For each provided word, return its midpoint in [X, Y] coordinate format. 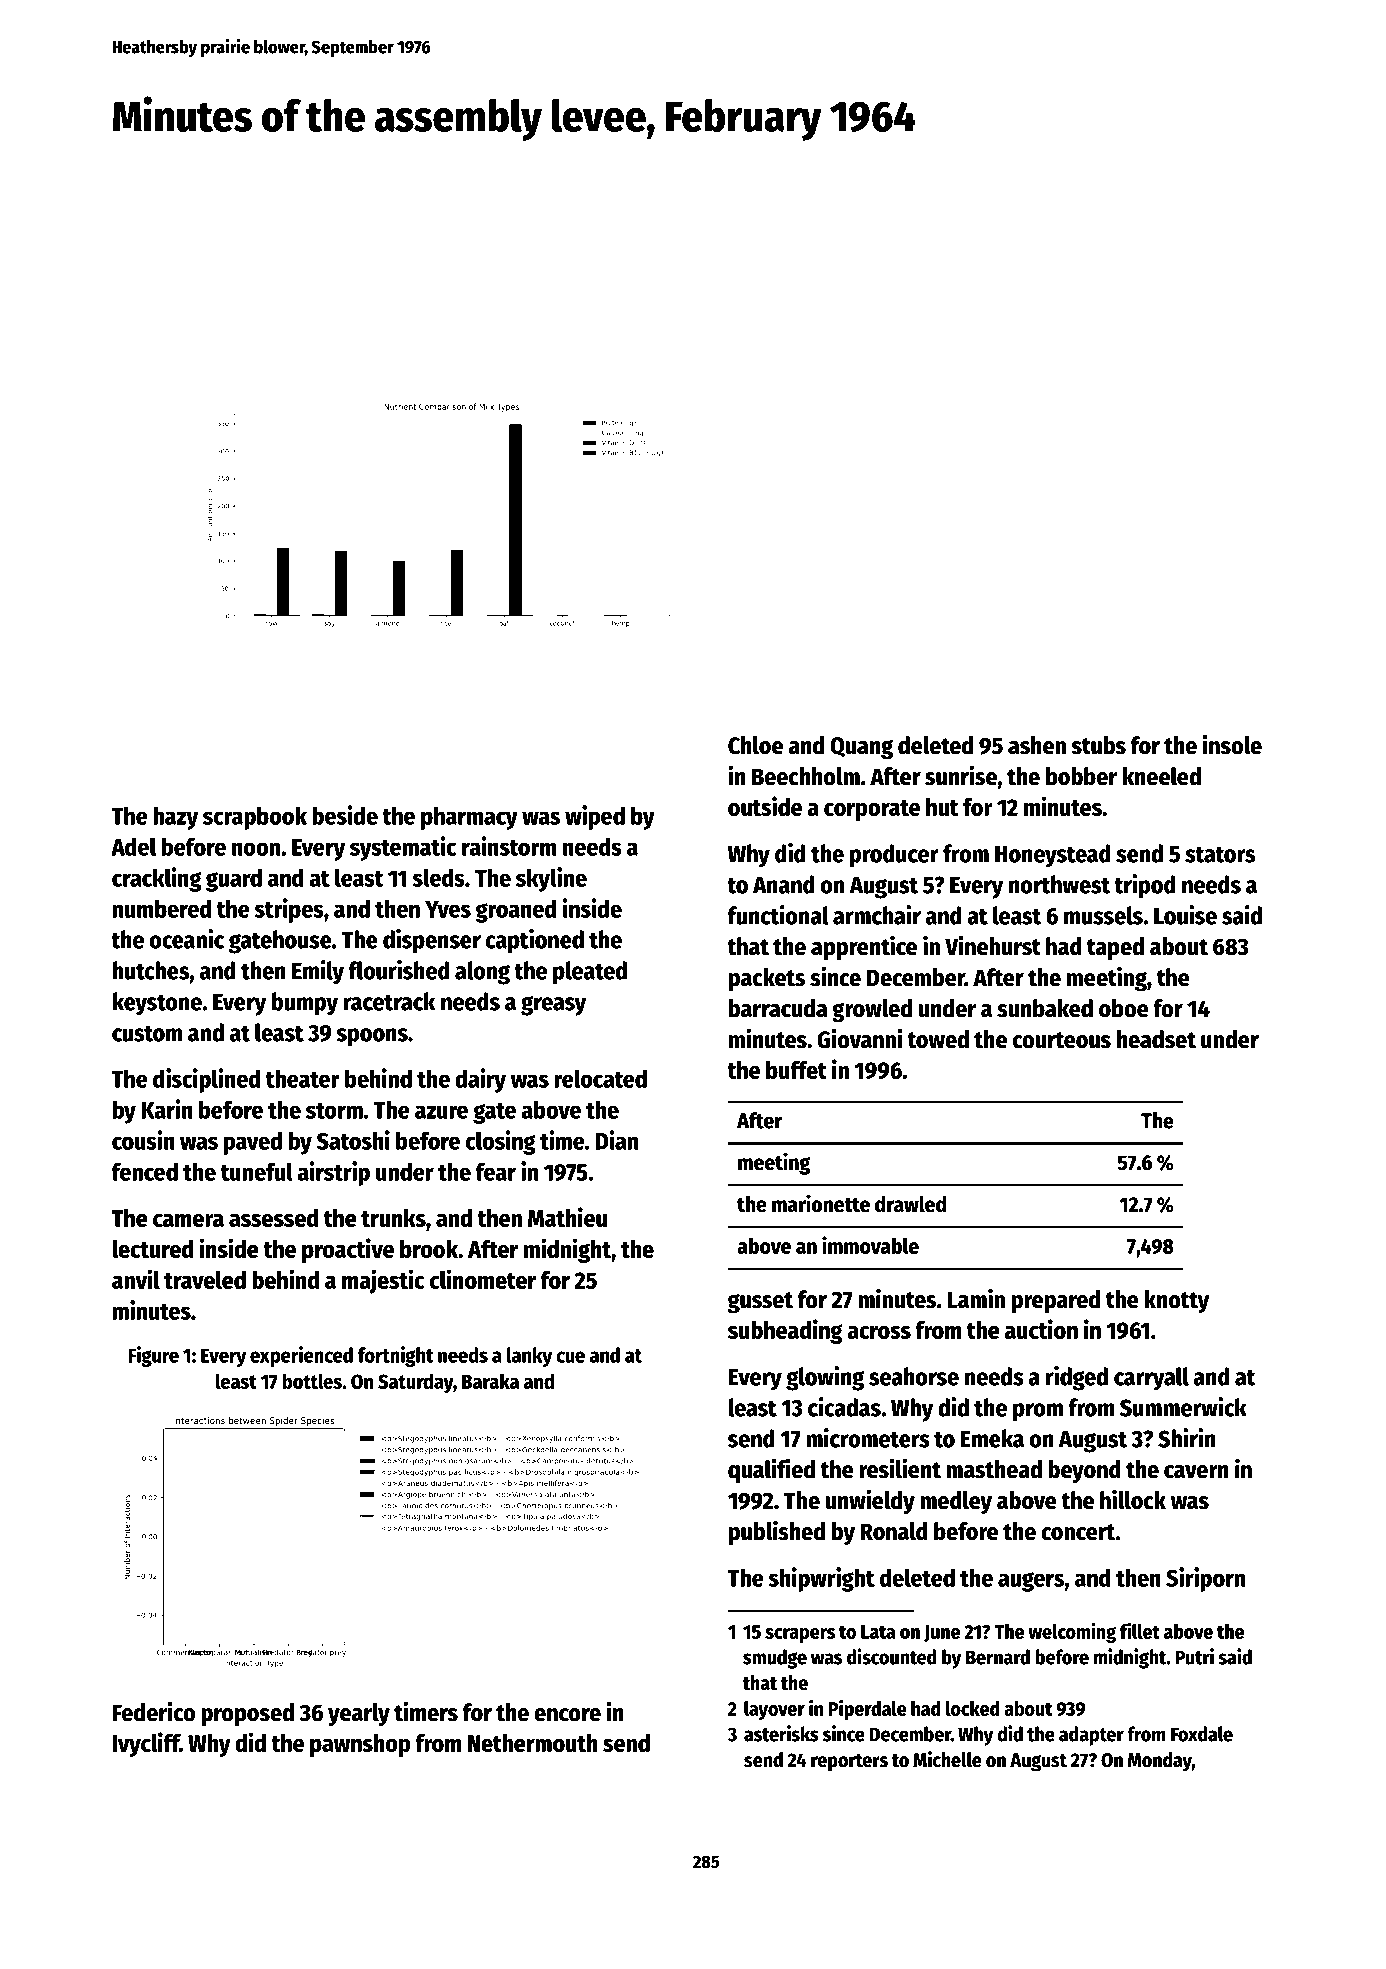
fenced [145, 1171]
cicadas [844, 1407]
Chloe [755, 745]
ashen [1037, 745]
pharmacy [469, 818]
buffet [796, 1070]
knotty [1176, 1302]
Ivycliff [146, 1744]
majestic [383, 1281]
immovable [870, 1245]
